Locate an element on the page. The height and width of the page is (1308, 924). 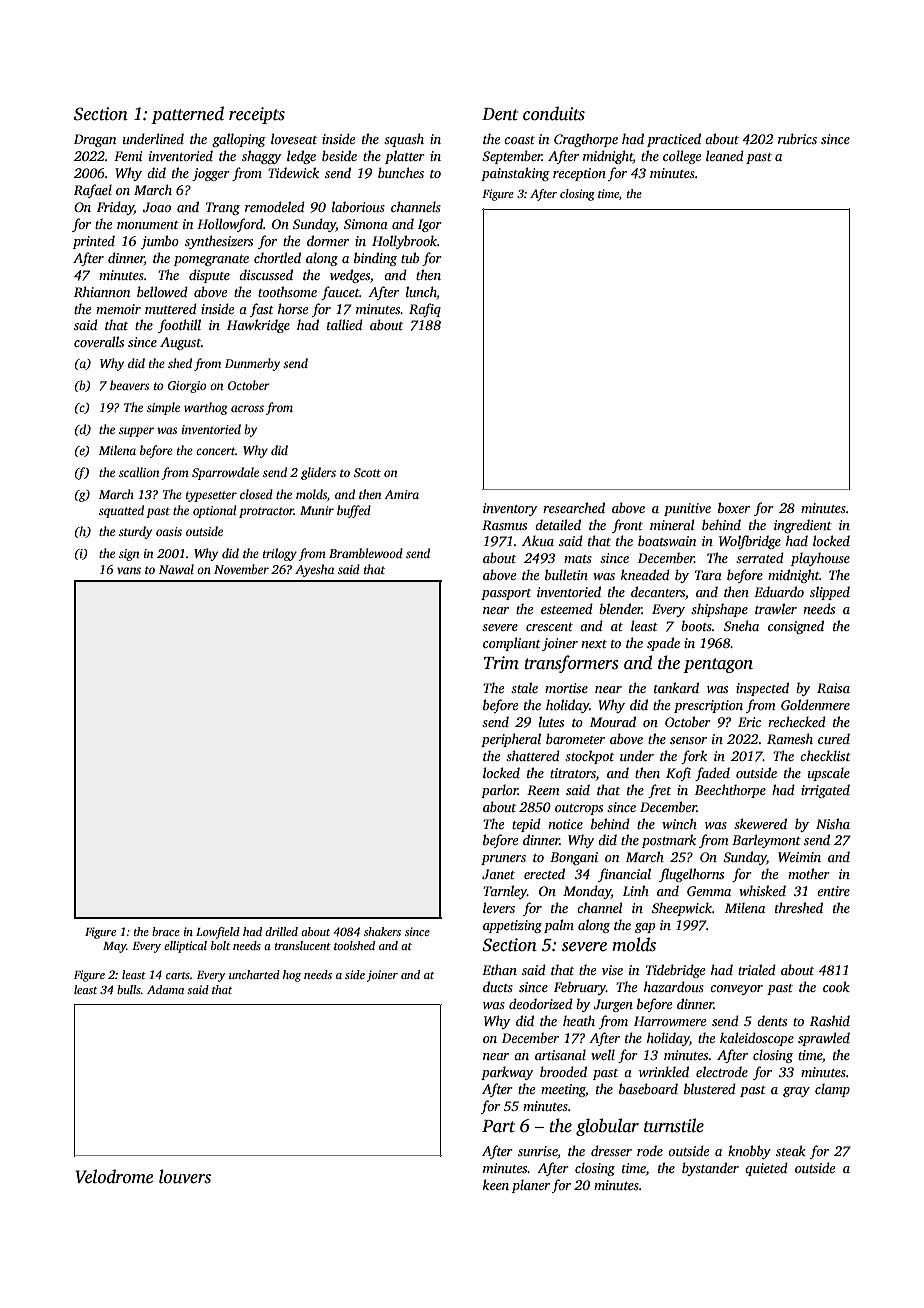
patterned is located at coordinates (187, 115).
